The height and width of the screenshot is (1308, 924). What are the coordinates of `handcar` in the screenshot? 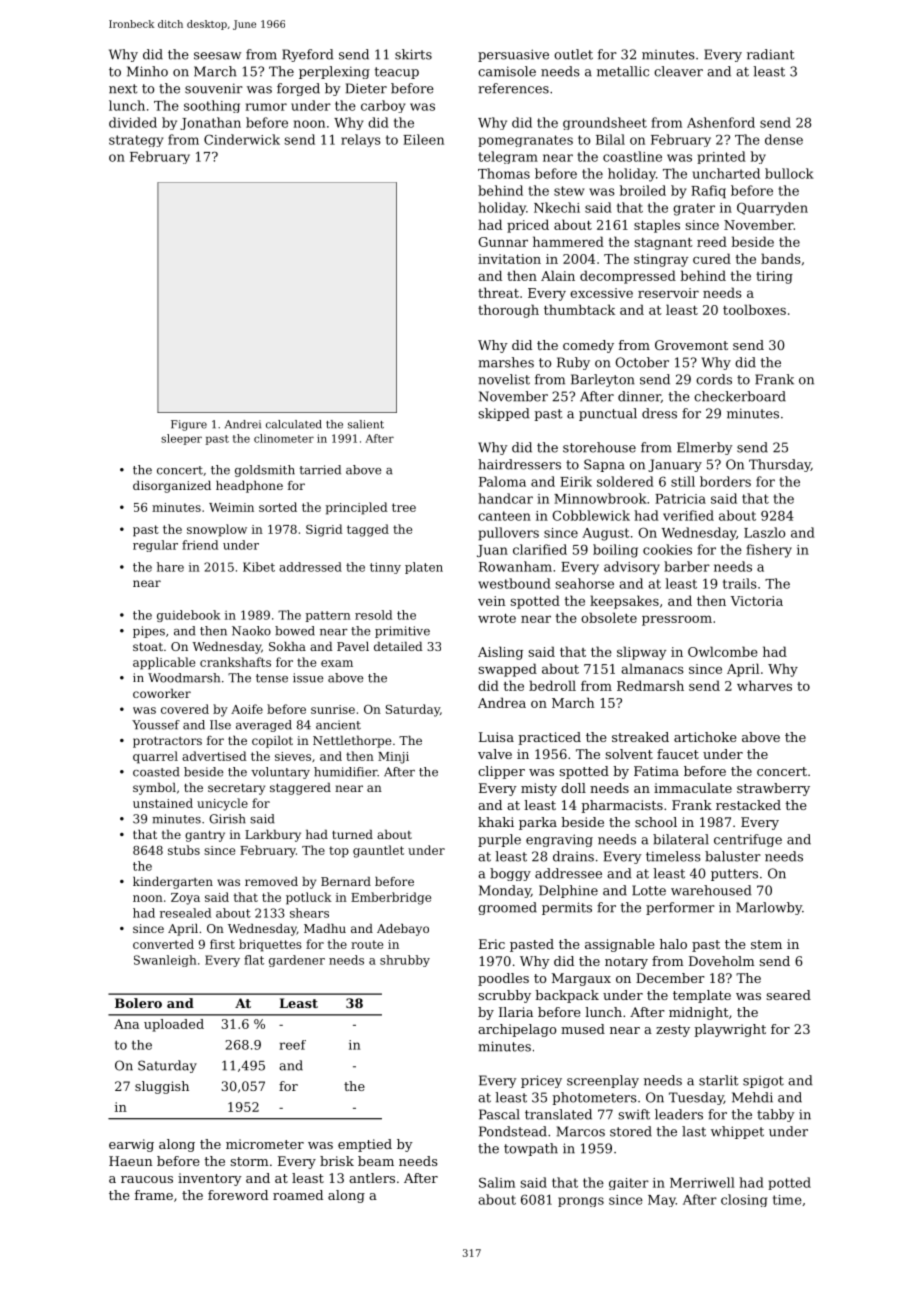 It's located at (505, 498).
